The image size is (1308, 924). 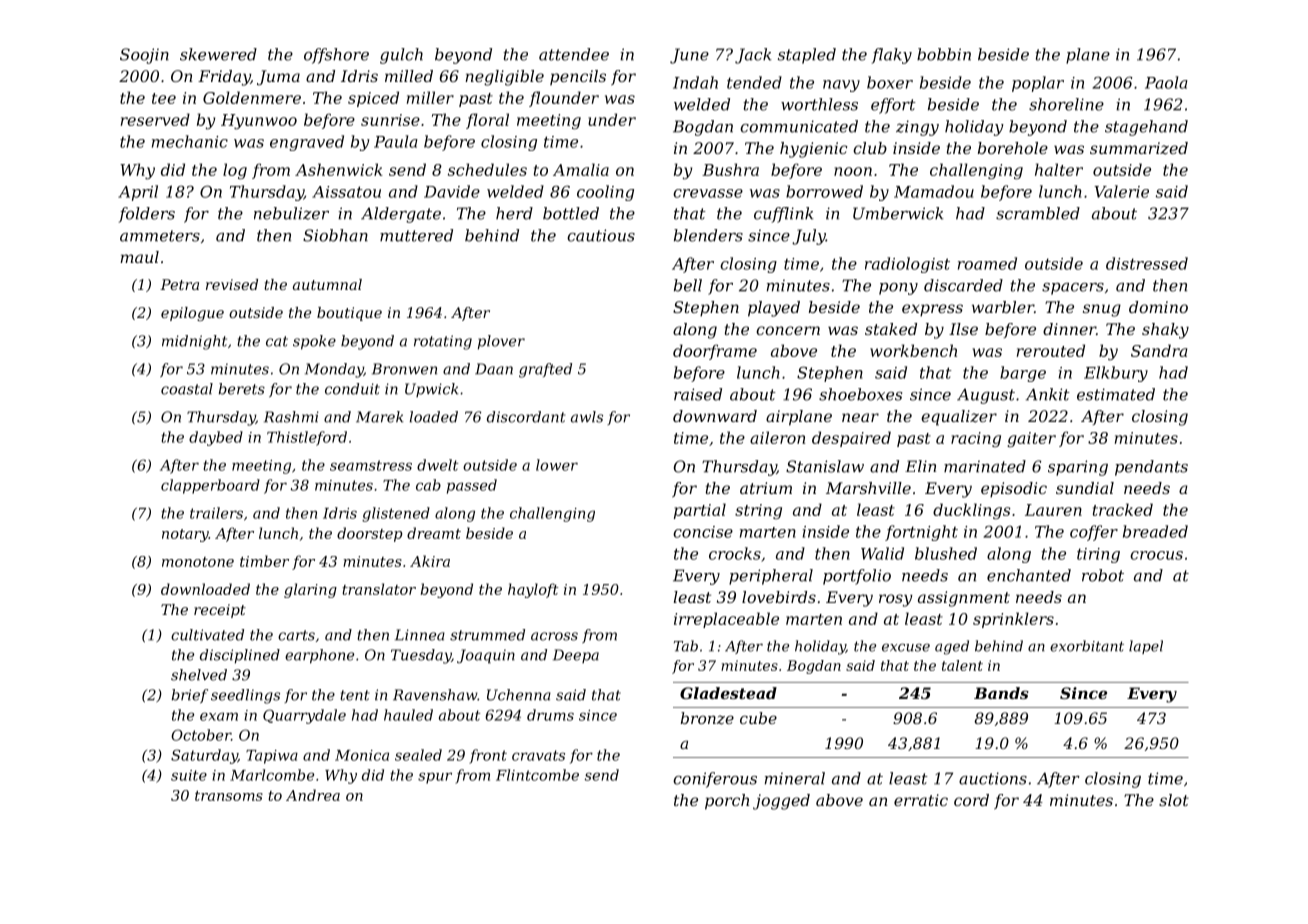 I want to click on conduit, so click(x=352, y=389).
